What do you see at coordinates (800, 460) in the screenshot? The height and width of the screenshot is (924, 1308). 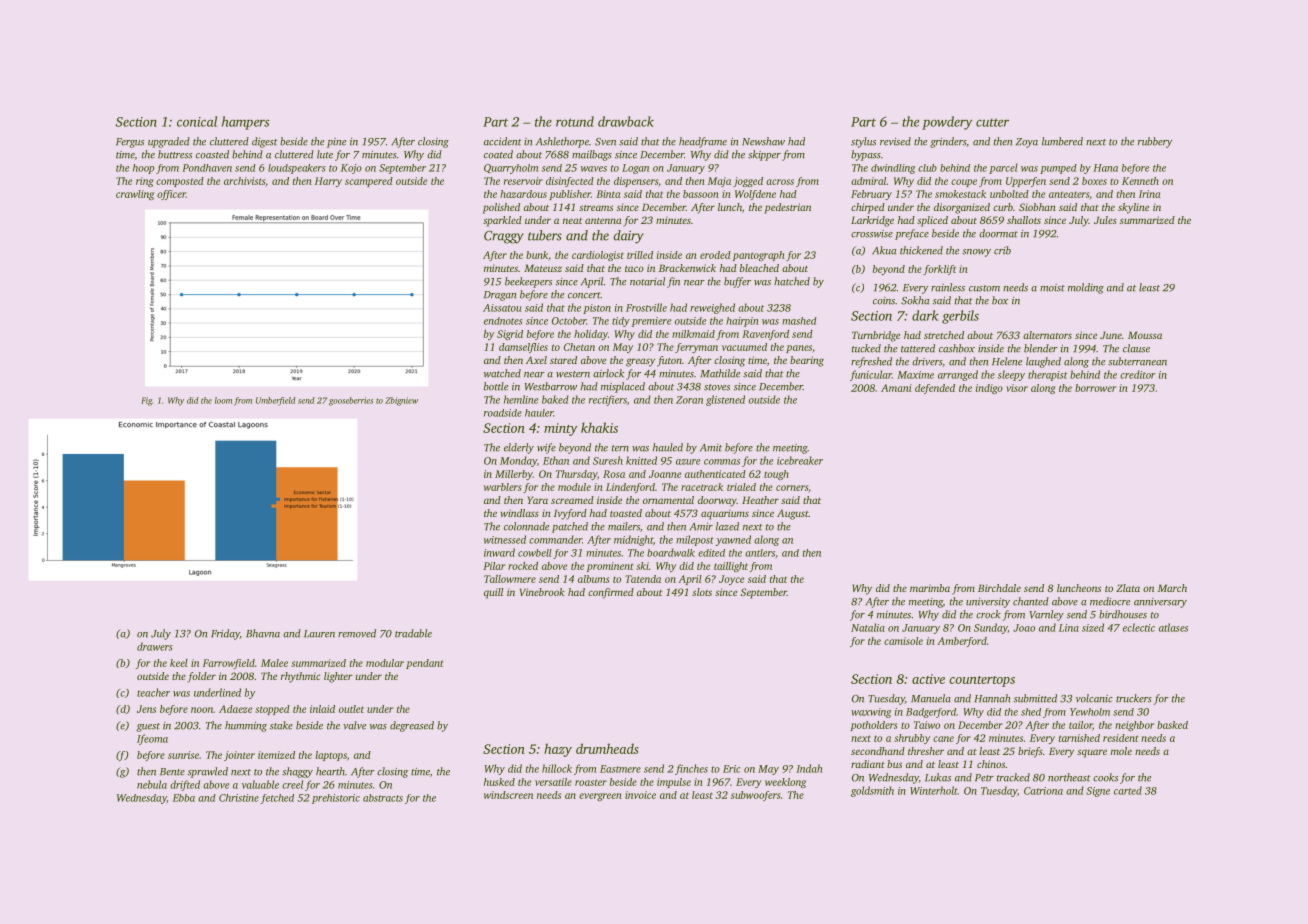 I see `icebreaker` at bounding box center [800, 460].
